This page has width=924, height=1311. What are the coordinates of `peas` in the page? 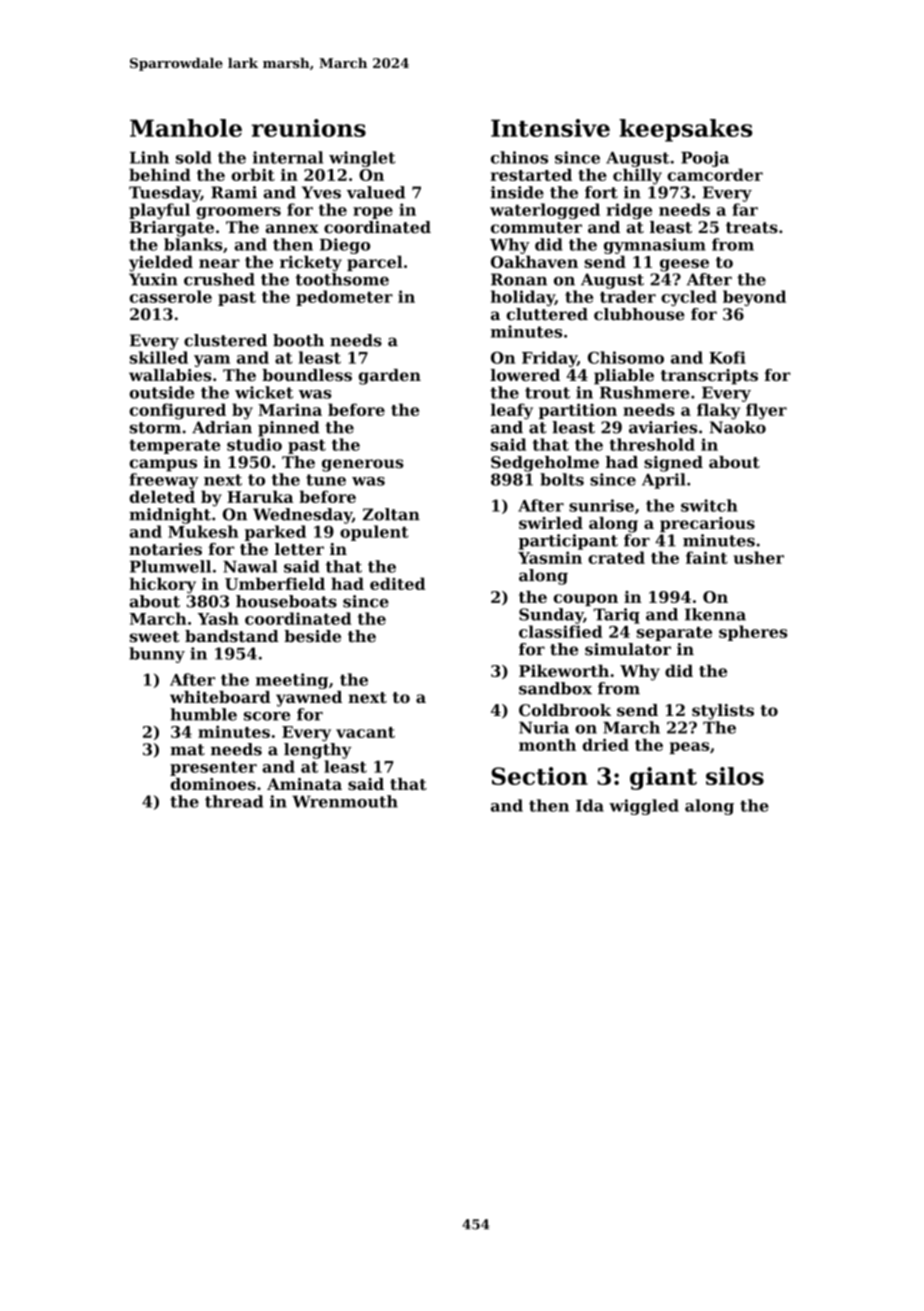 It's located at (689, 748).
